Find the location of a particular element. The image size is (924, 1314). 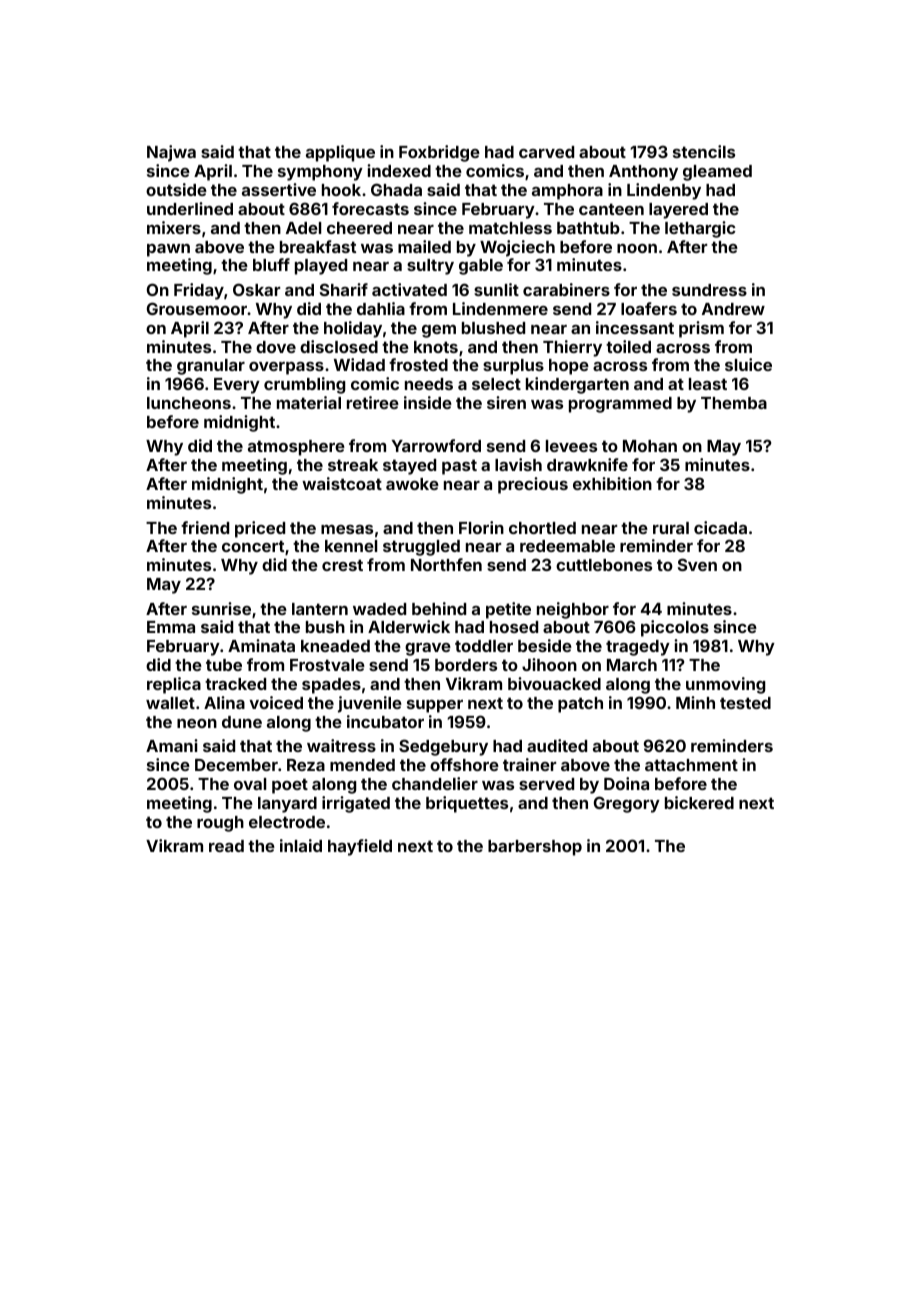

read is located at coordinates (226, 846).
